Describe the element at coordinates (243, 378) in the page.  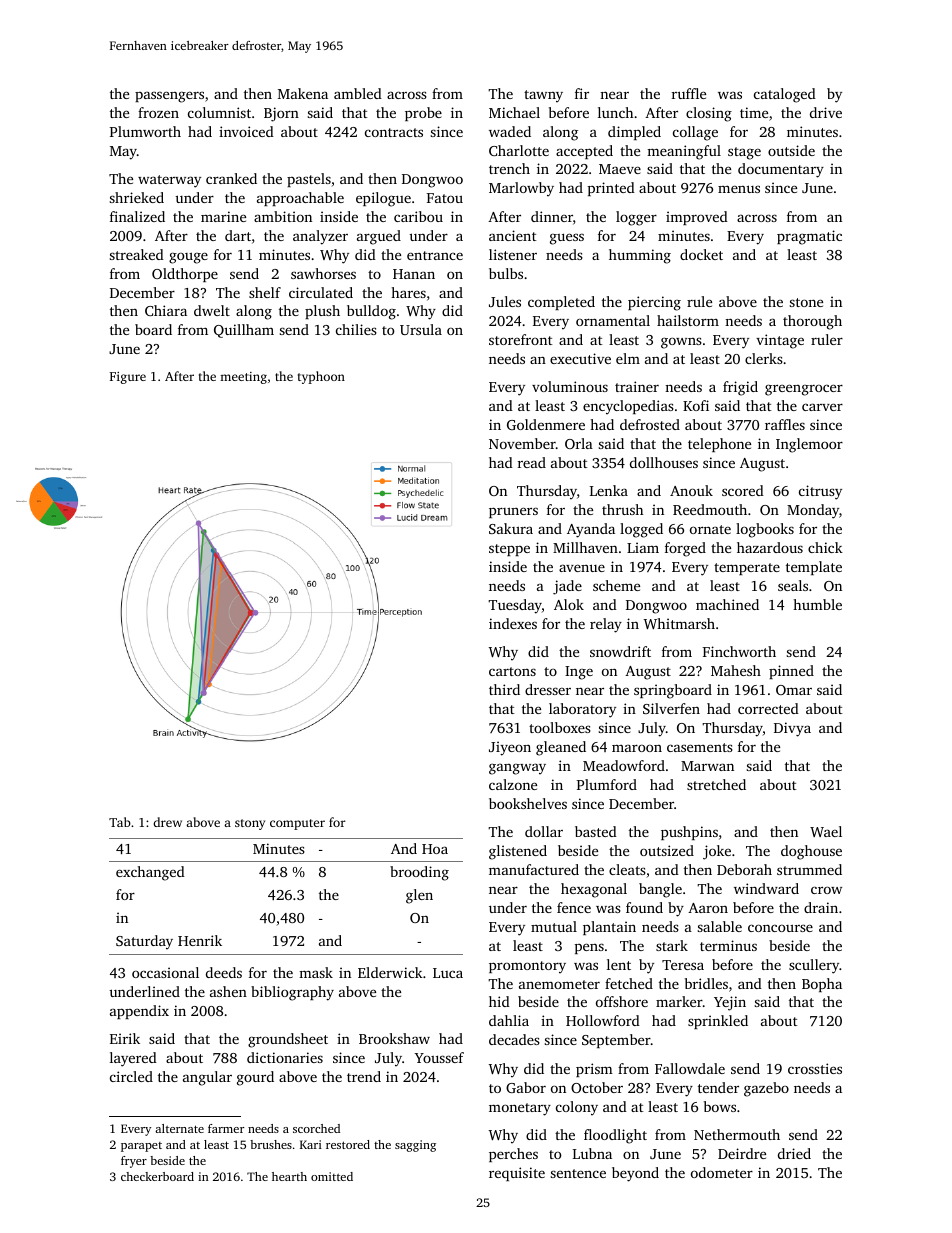
I see `meeting` at that location.
